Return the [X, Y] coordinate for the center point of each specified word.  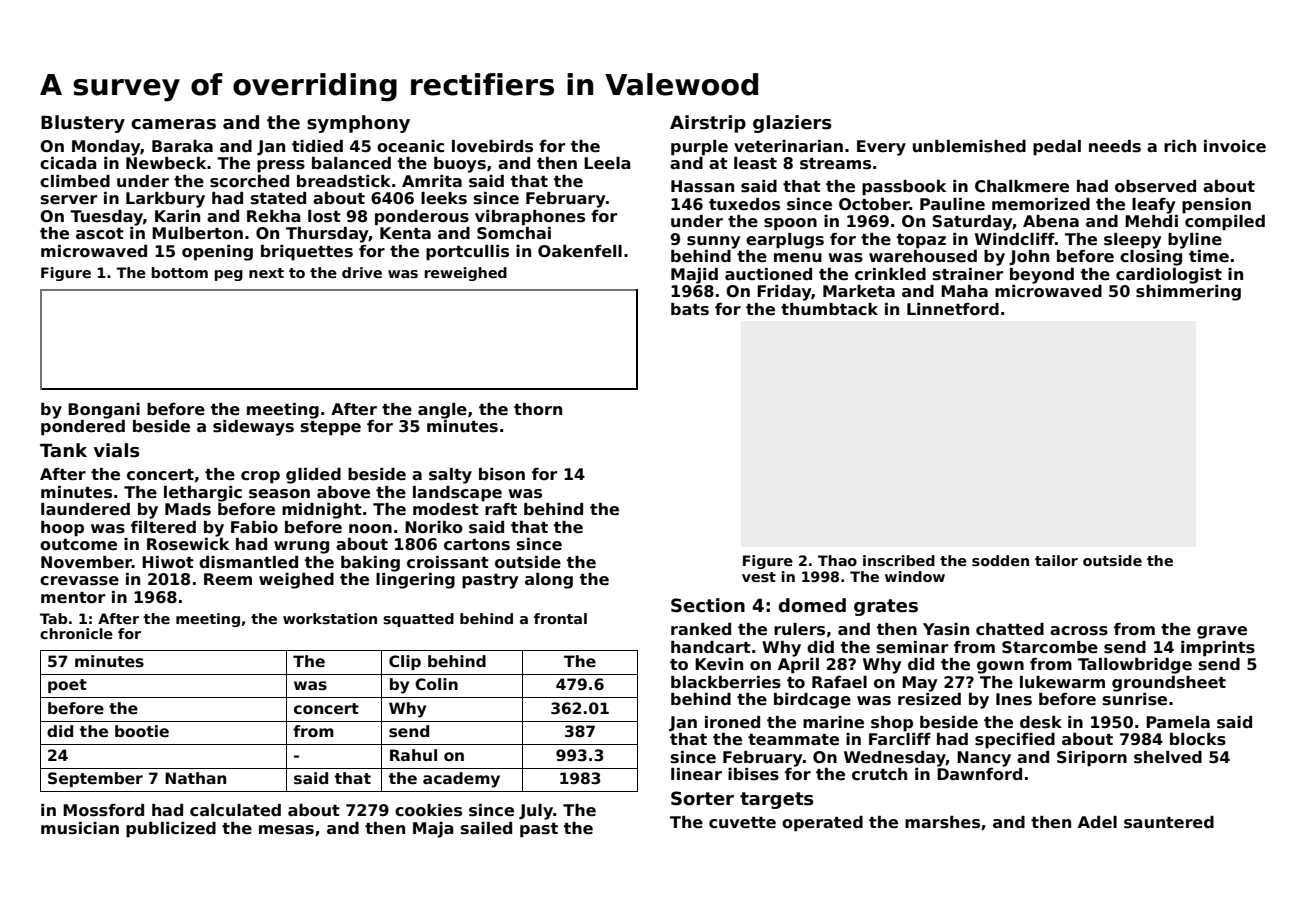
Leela [607, 163]
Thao [837, 560]
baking [370, 564]
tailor [1056, 560]
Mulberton [197, 233]
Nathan [195, 778]
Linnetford [953, 309]
